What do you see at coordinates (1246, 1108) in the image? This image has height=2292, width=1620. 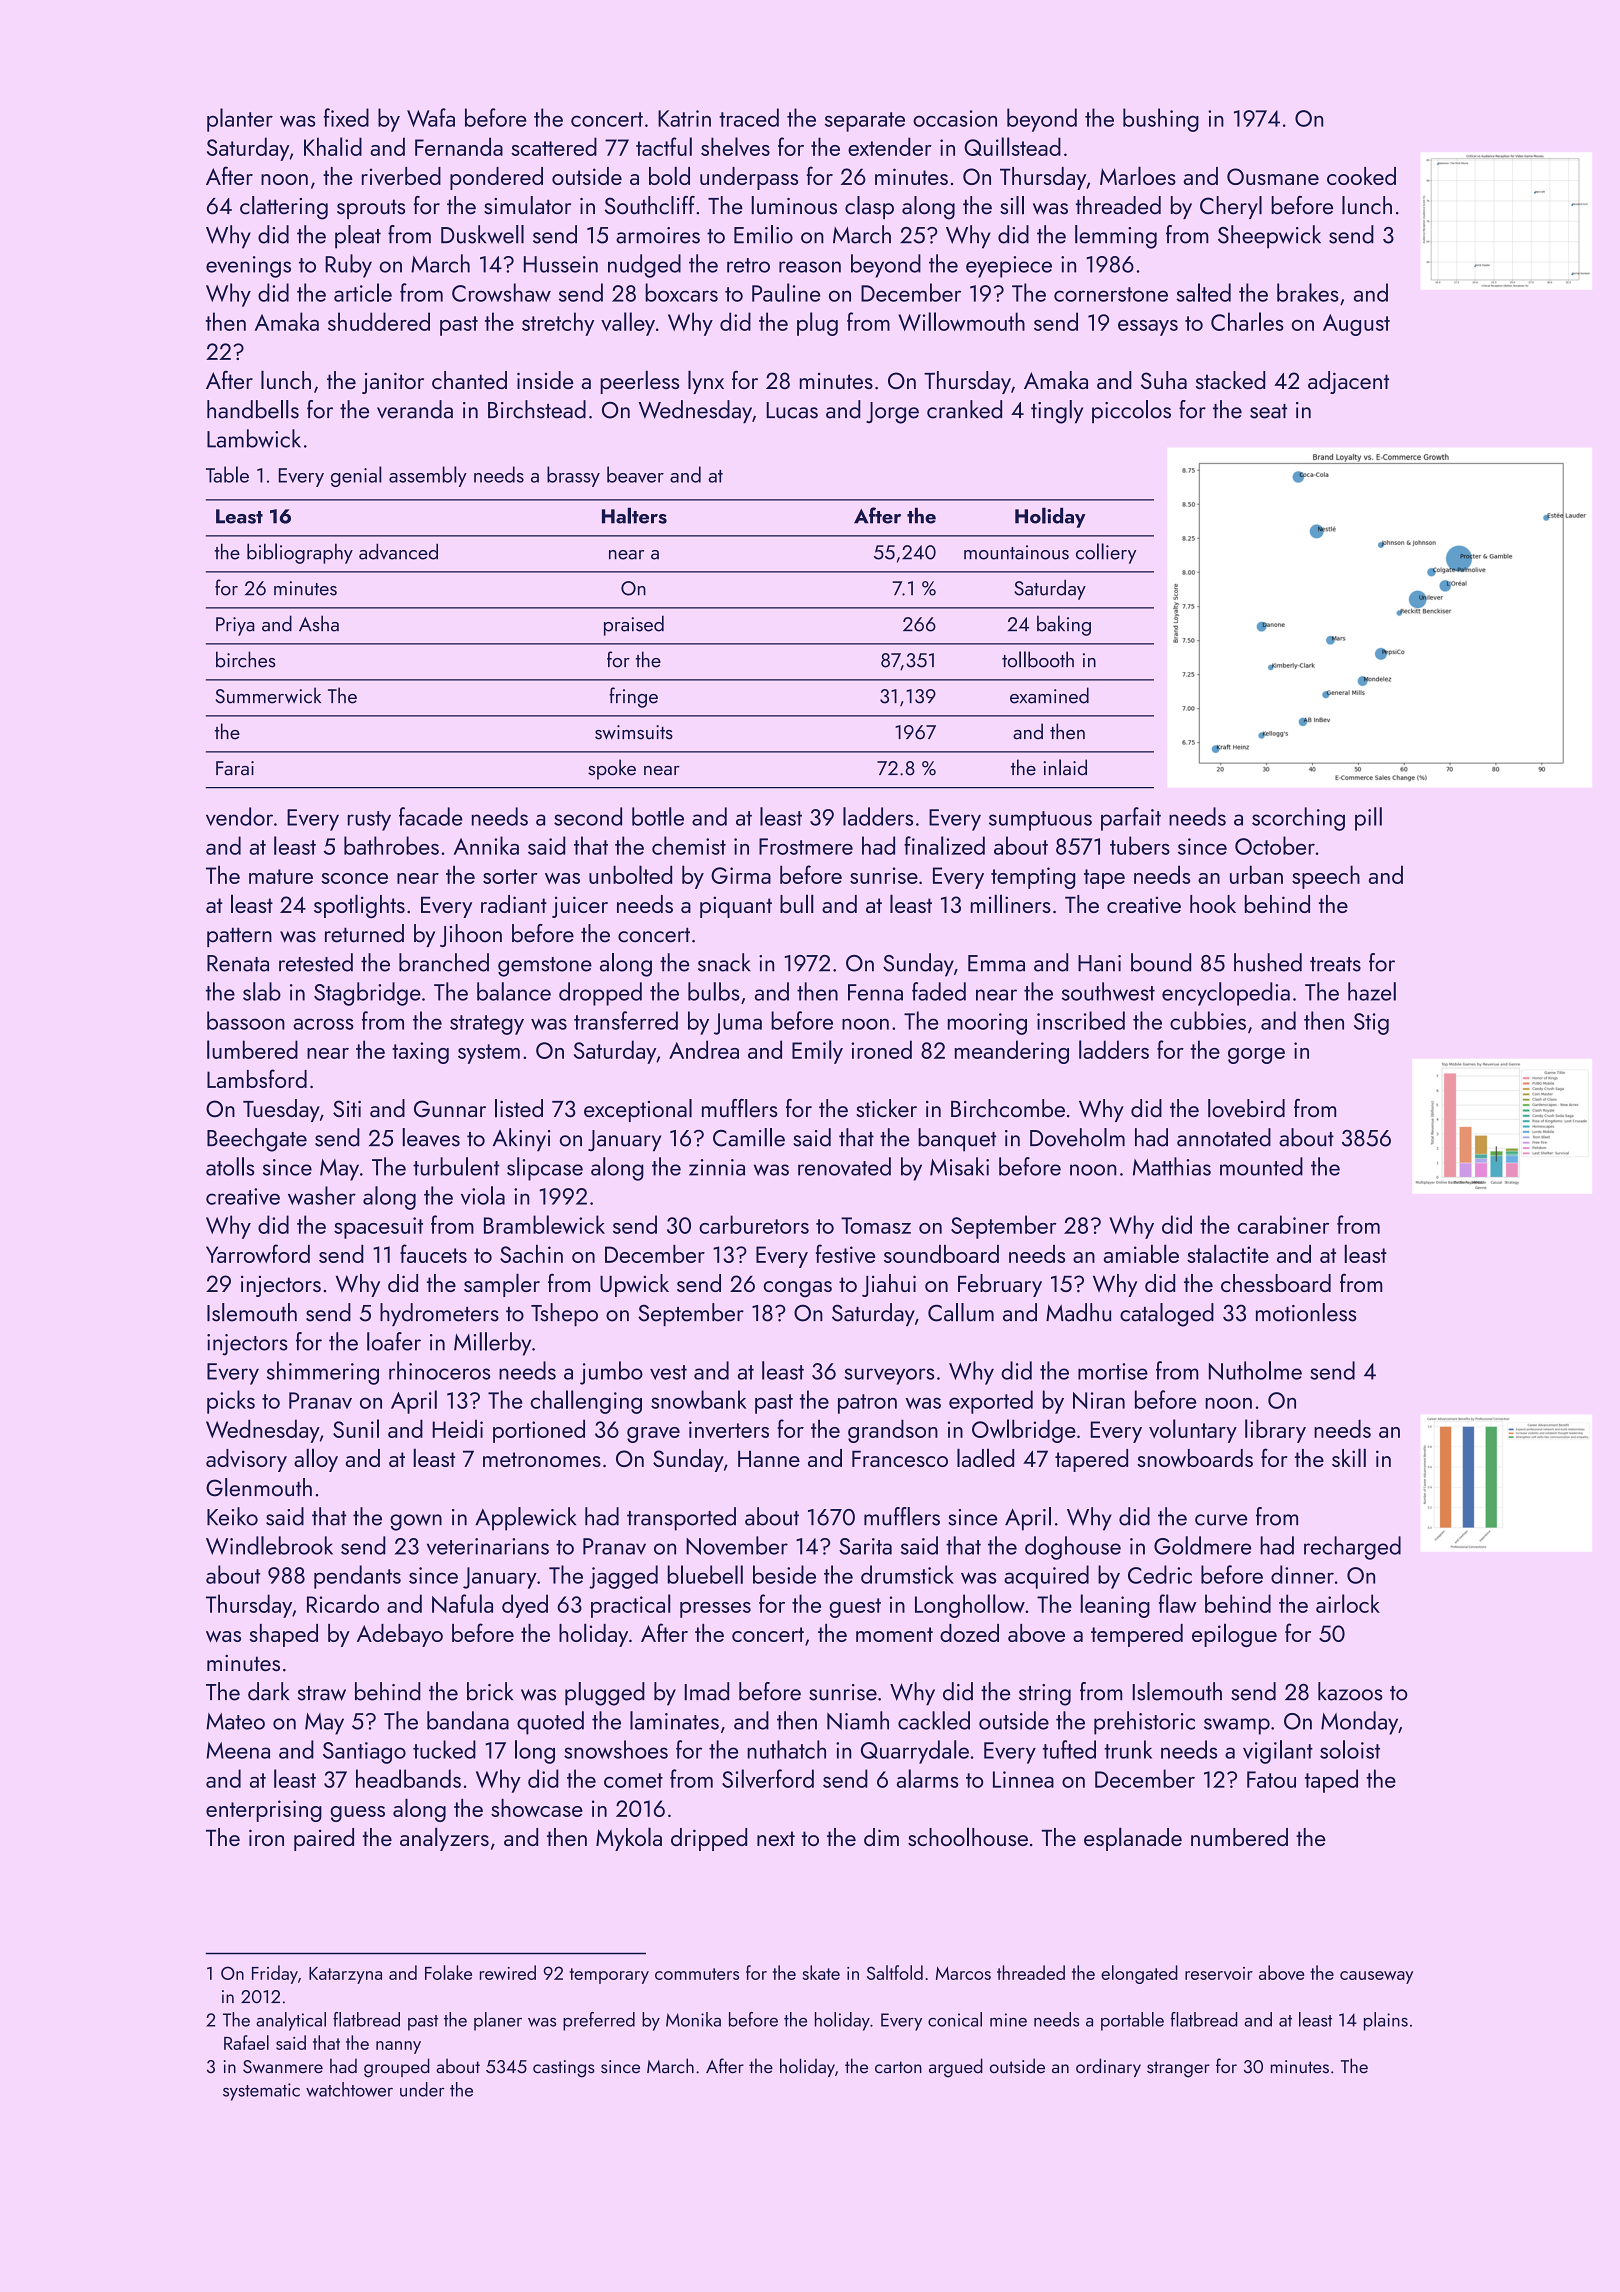 I see `lovebird` at bounding box center [1246, 1108].
